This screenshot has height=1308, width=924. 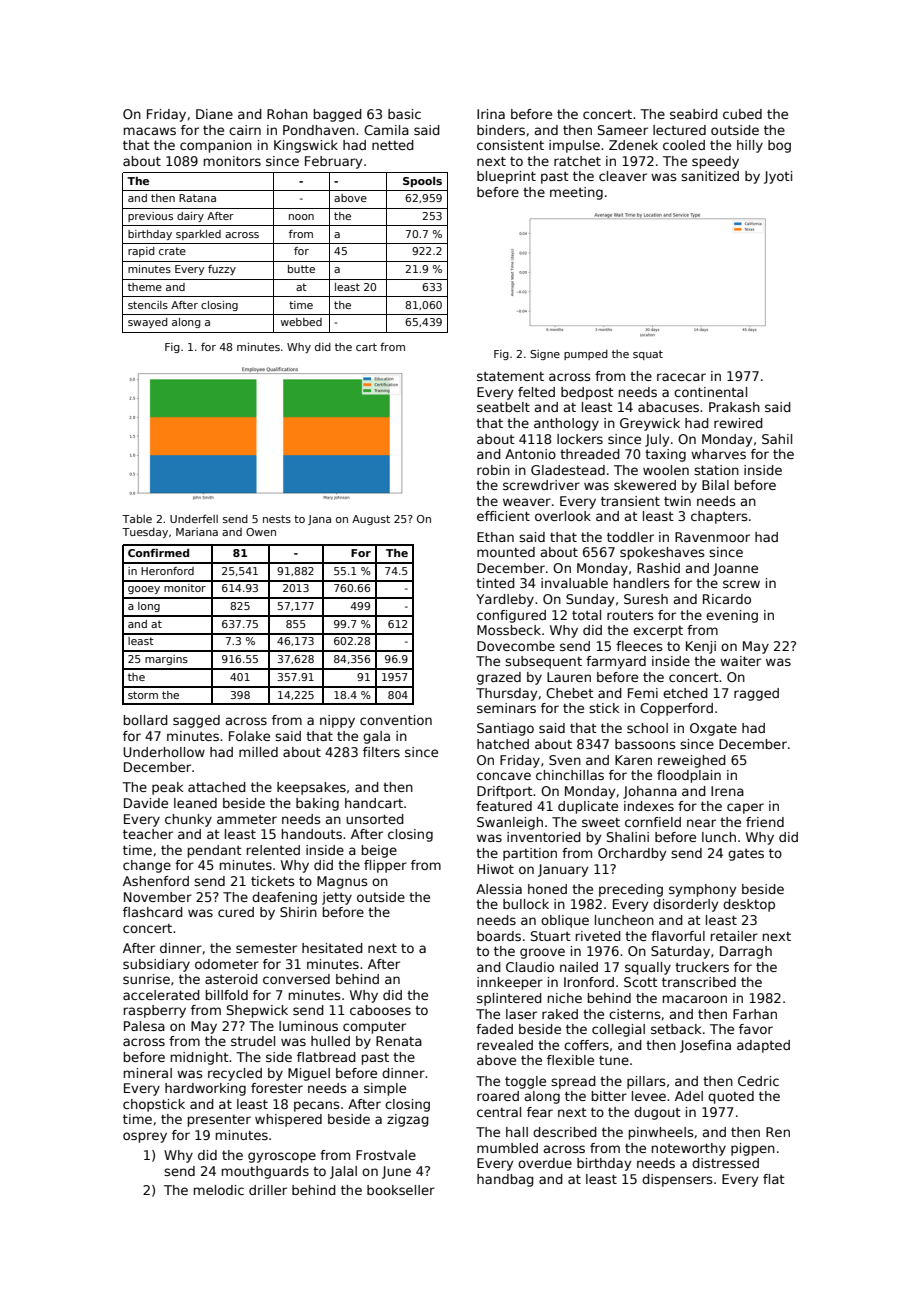 I want to click on companion, so click(x=216, y=146).
